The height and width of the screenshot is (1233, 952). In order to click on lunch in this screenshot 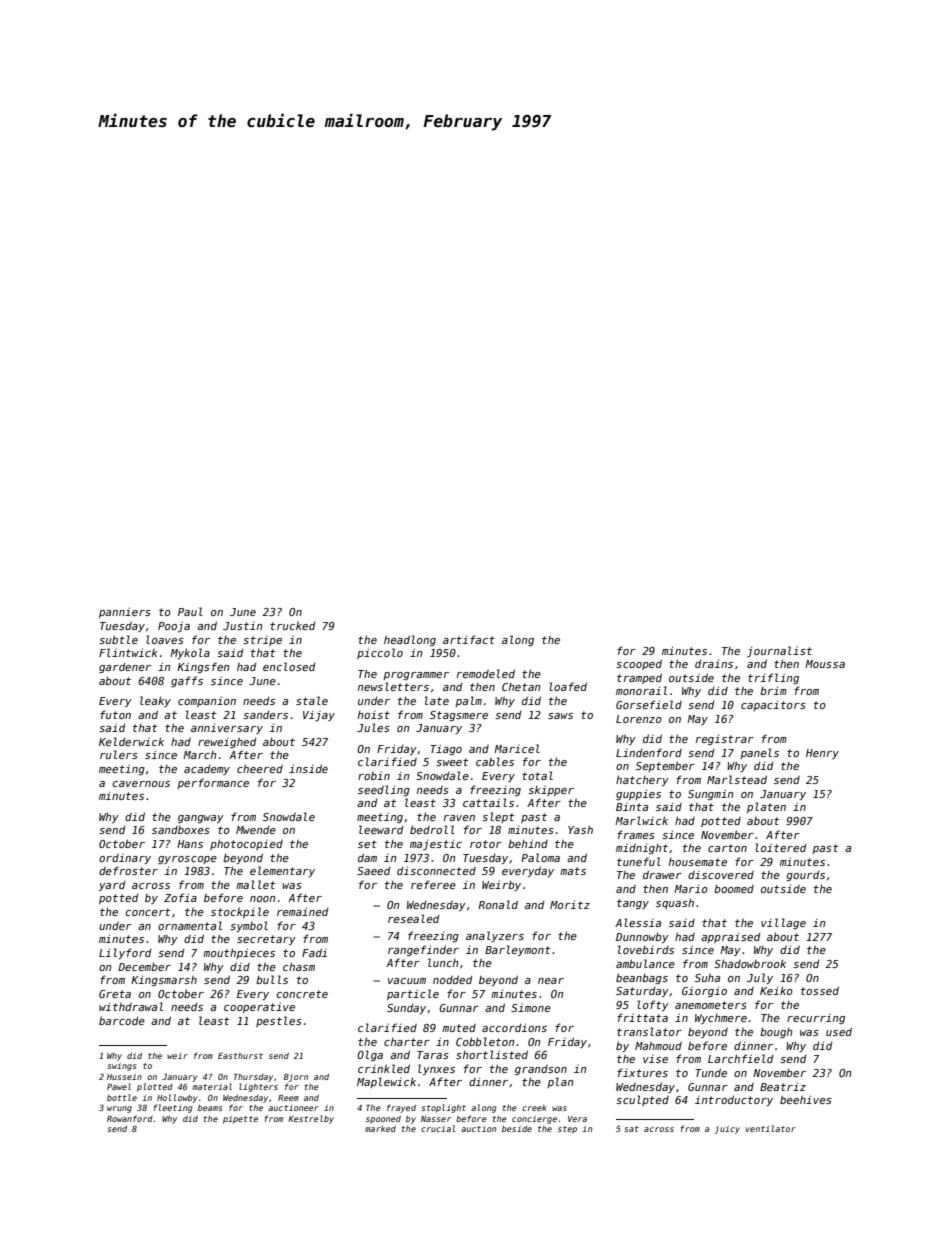, I will do `click(443, 962)`.
